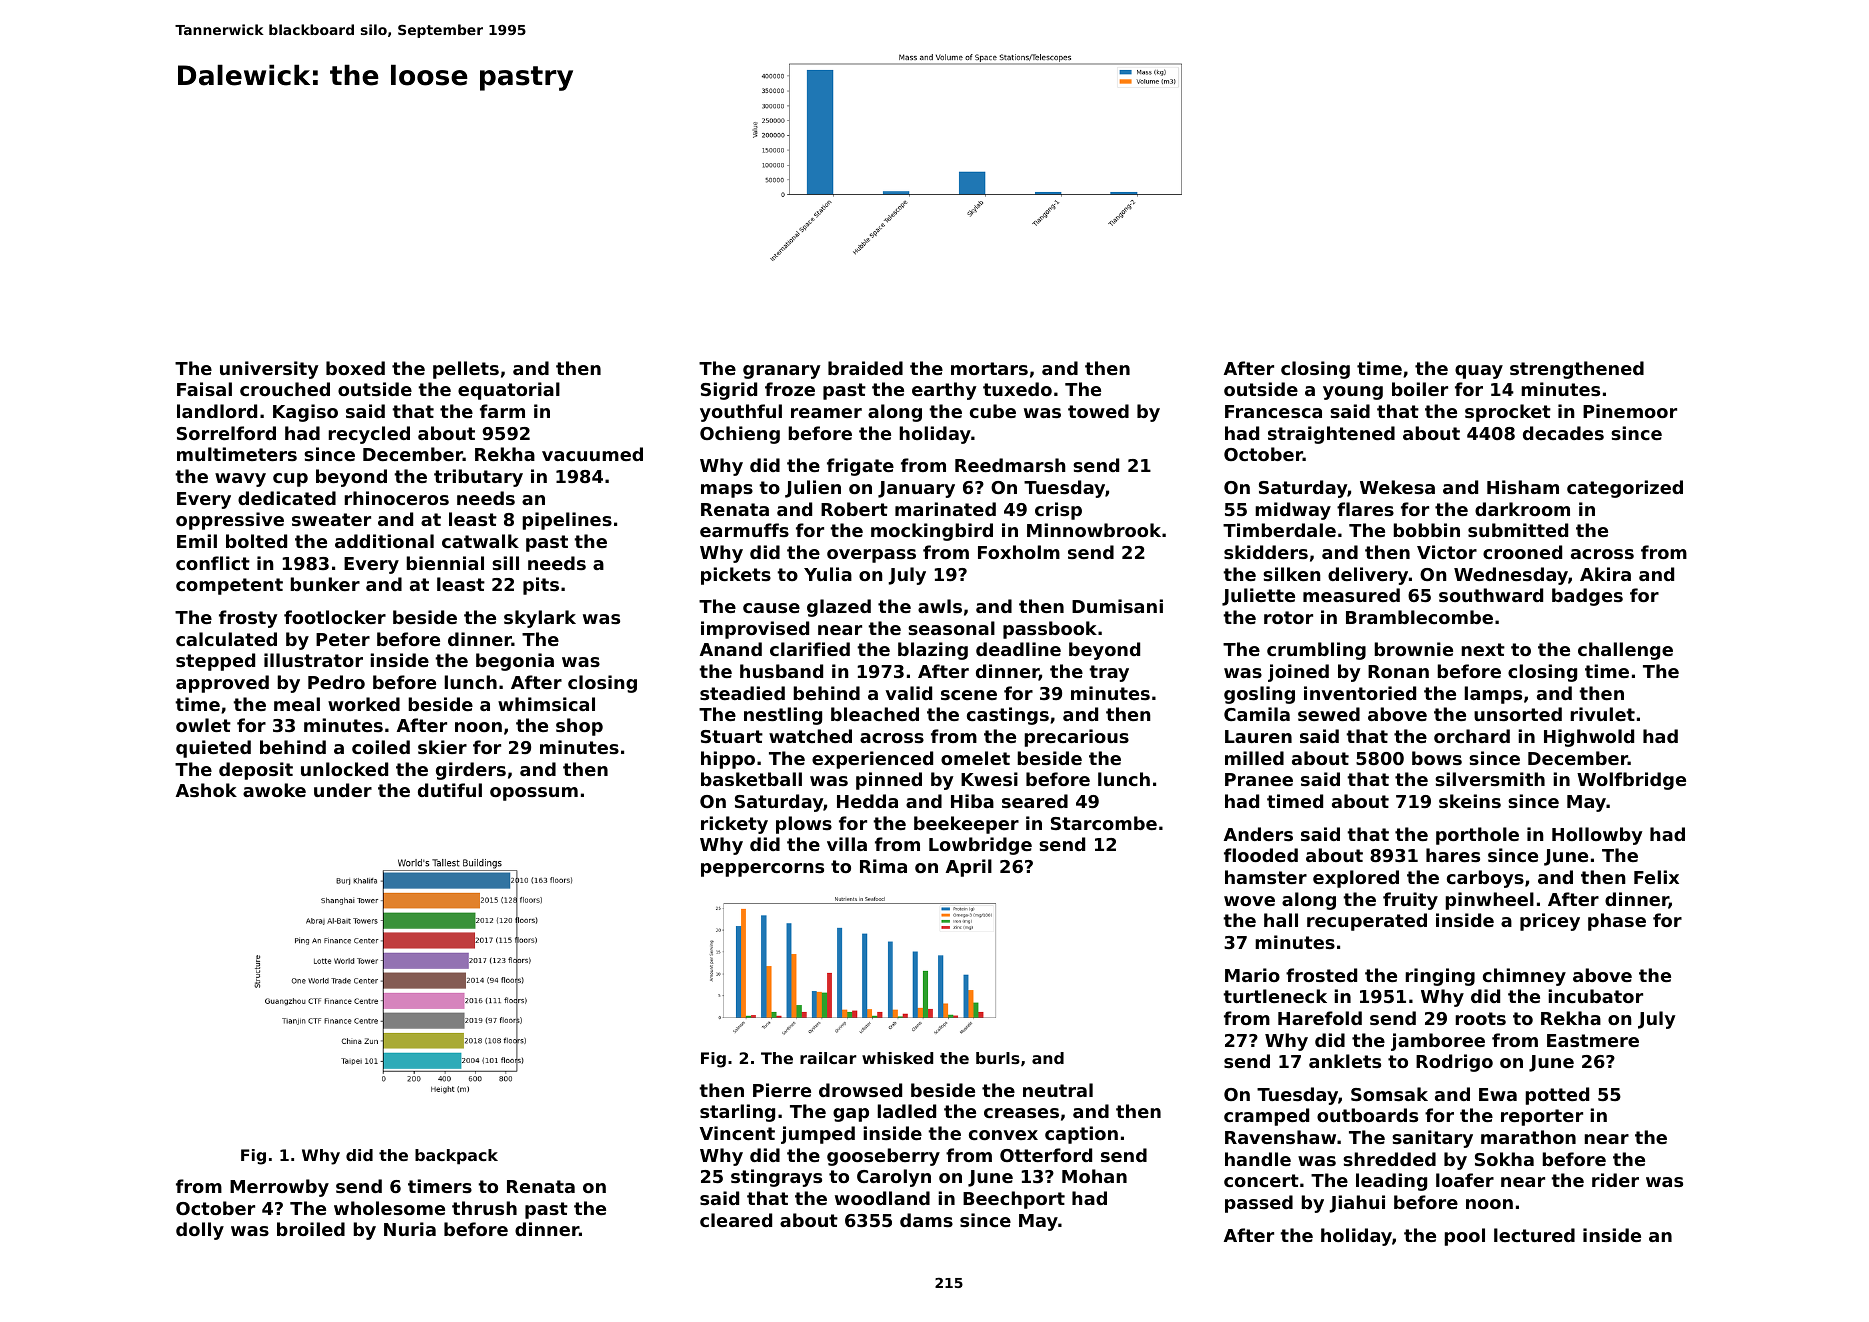 Image resolution: width=1869 pixels, height=1322 pixels. What do you see at coordinates (279, 1188) in the document?
I see `Merrowby` at bounding box center [279, 1188].
